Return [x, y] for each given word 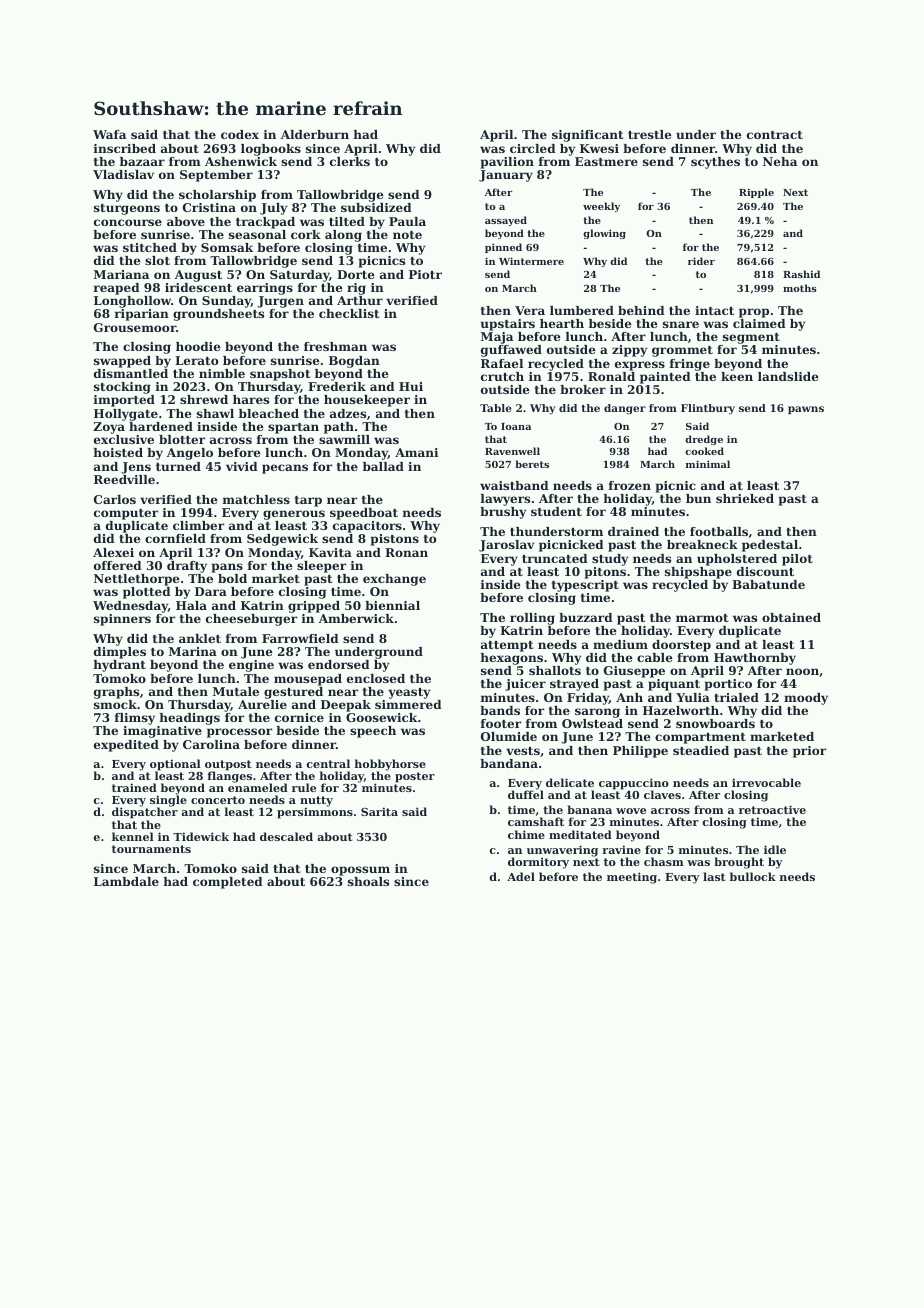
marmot [702, 618]
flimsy [135, 719]
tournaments [151, 849]
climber [198, 525]
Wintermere [531, 261]
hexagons [512, 659]
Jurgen [280, 302]
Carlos [115, 499]
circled [533, 148]
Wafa [109, 134]
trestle [649, 134]
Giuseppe [634, 672]
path [339, 428]
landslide [788, 376]
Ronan [406, 552]
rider [701, 261]
